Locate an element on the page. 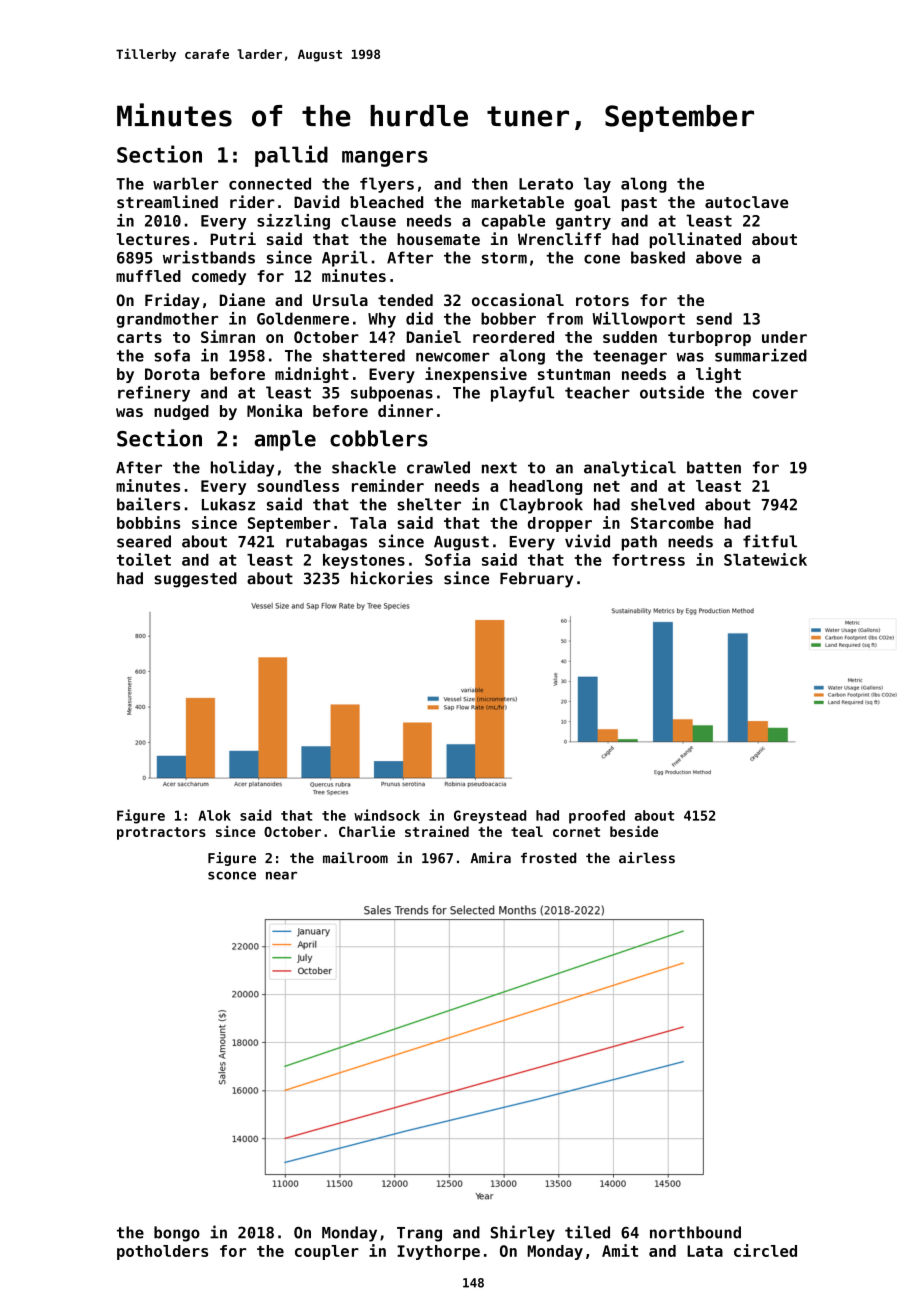 The image size is (924, 1308). potholders is located at coordinates (162, 1252).
